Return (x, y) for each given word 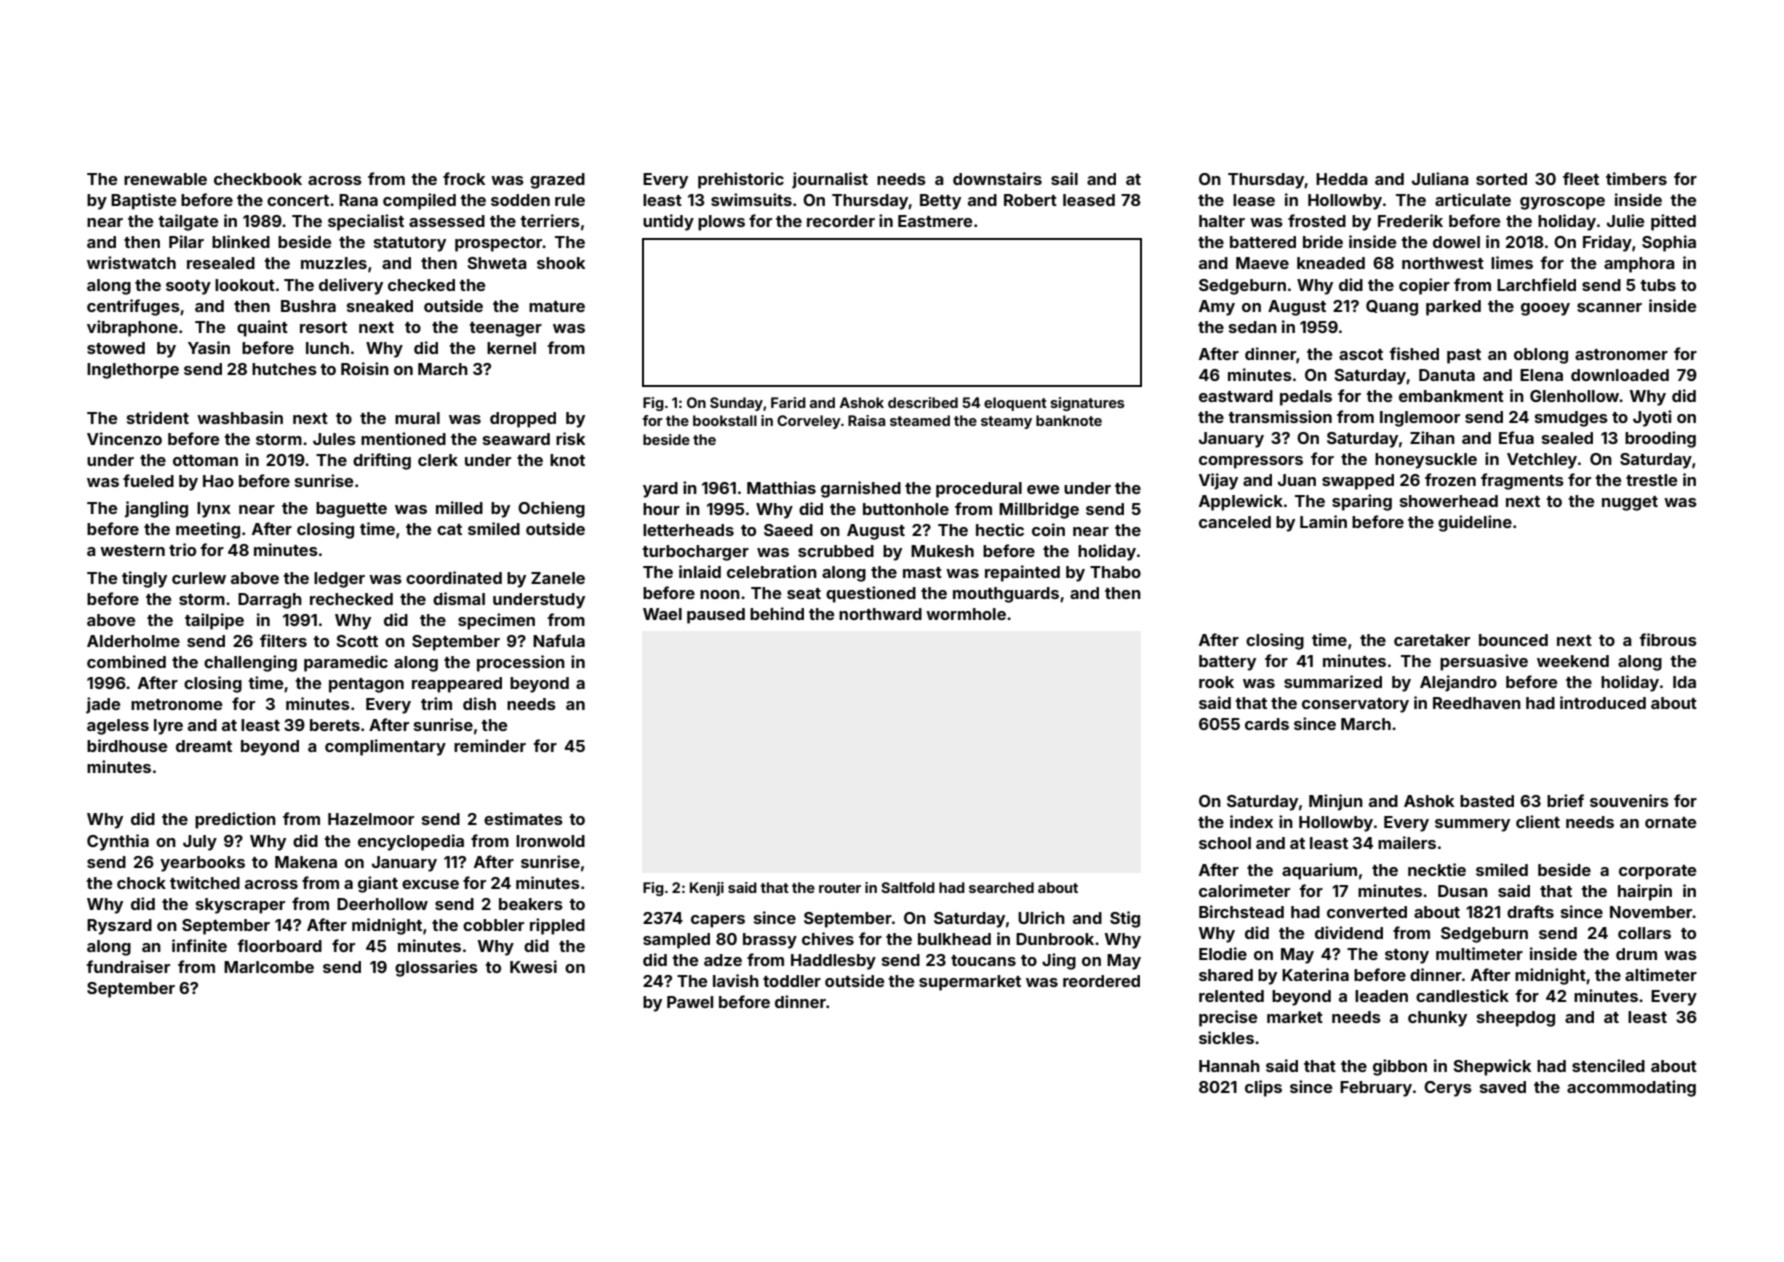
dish (479, 703)
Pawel (690, 1002)
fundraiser (128, 966)
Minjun (1336, 802)
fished (1414, 353)
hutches (284, 369)
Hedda (1342, 179)
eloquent (1015, 404)
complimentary (385, 747)
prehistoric (741, 180)
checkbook (258, 179)
